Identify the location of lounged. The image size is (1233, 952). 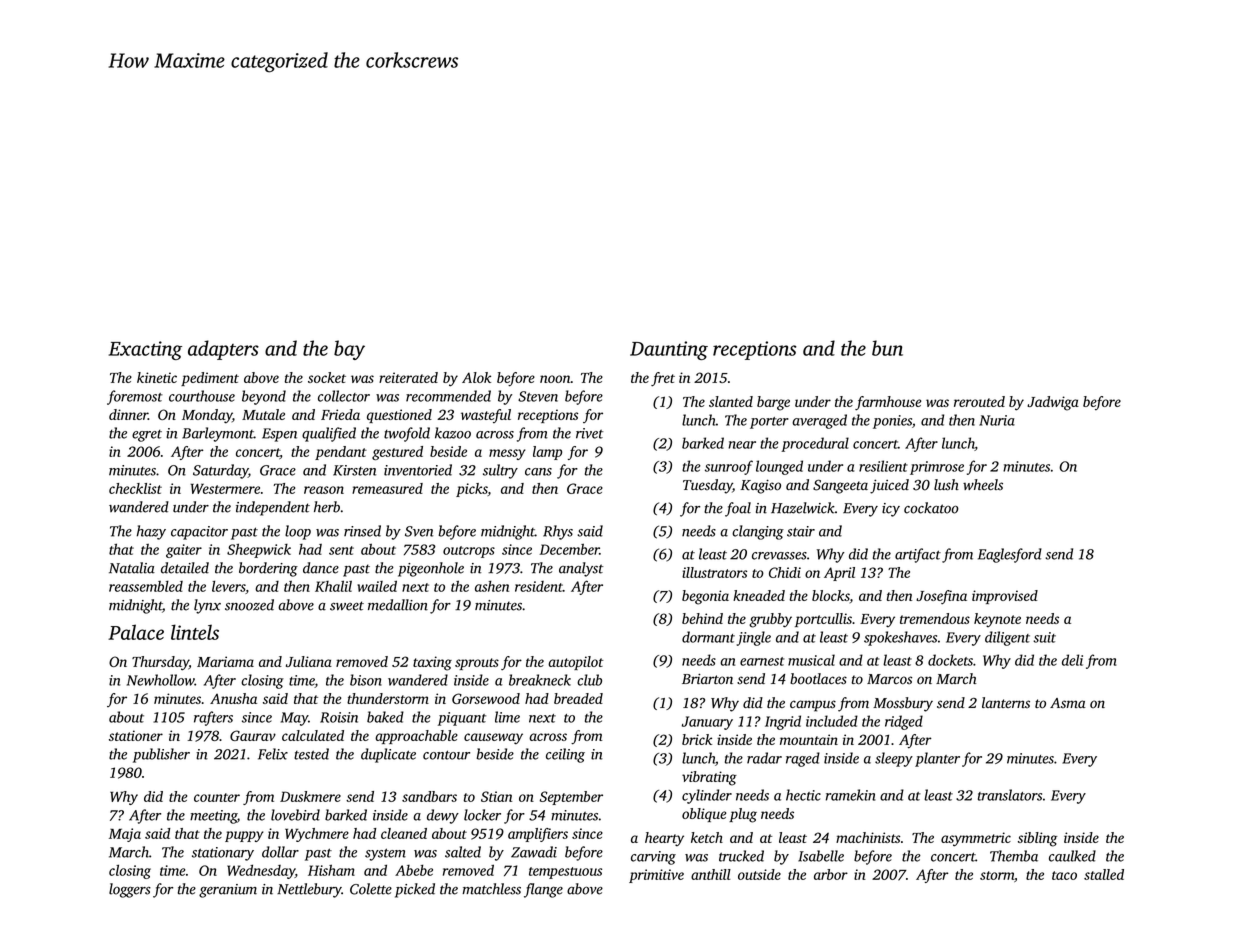
(779, 467).
